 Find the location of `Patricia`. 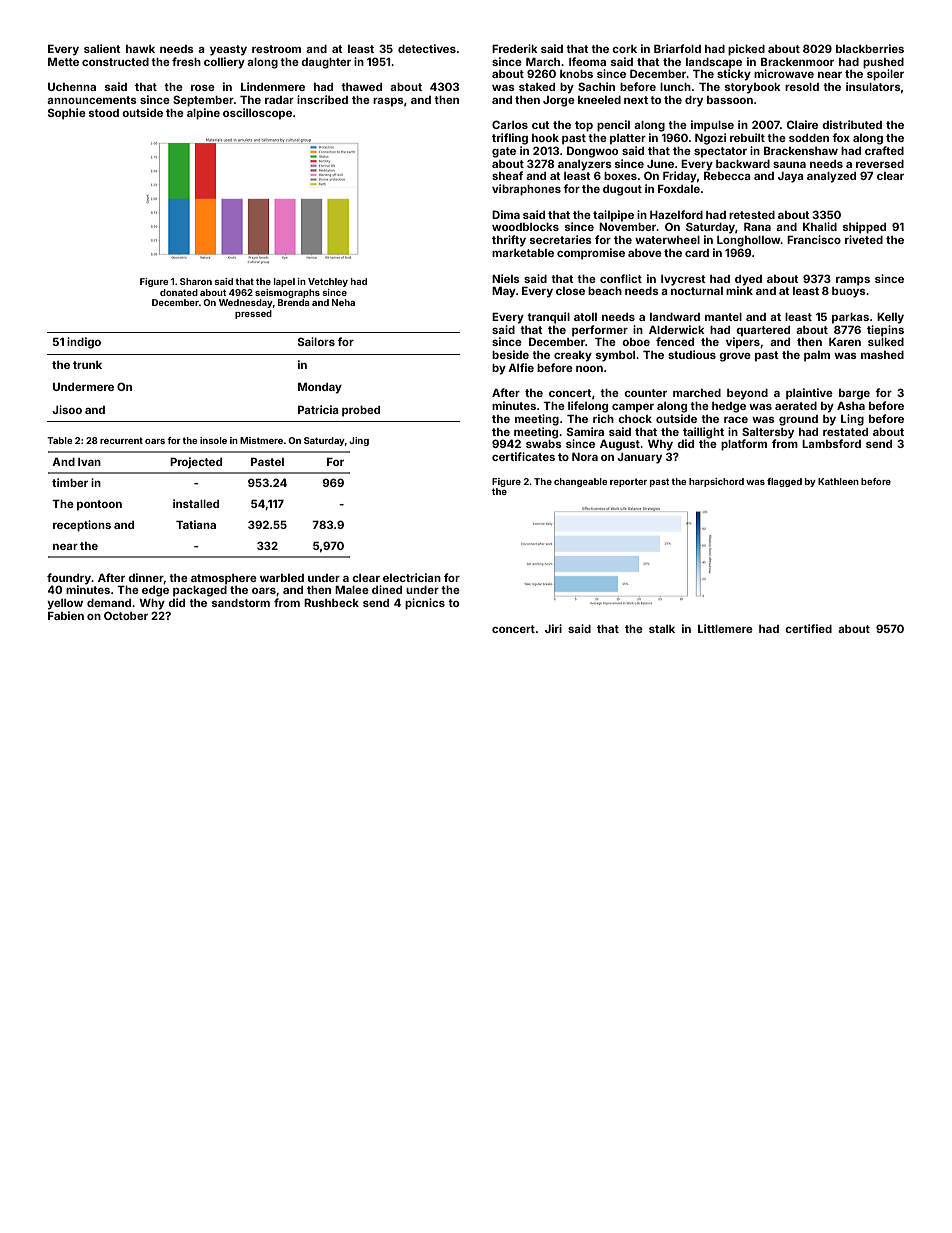

Patricia is located at coordinates (318, 409).
